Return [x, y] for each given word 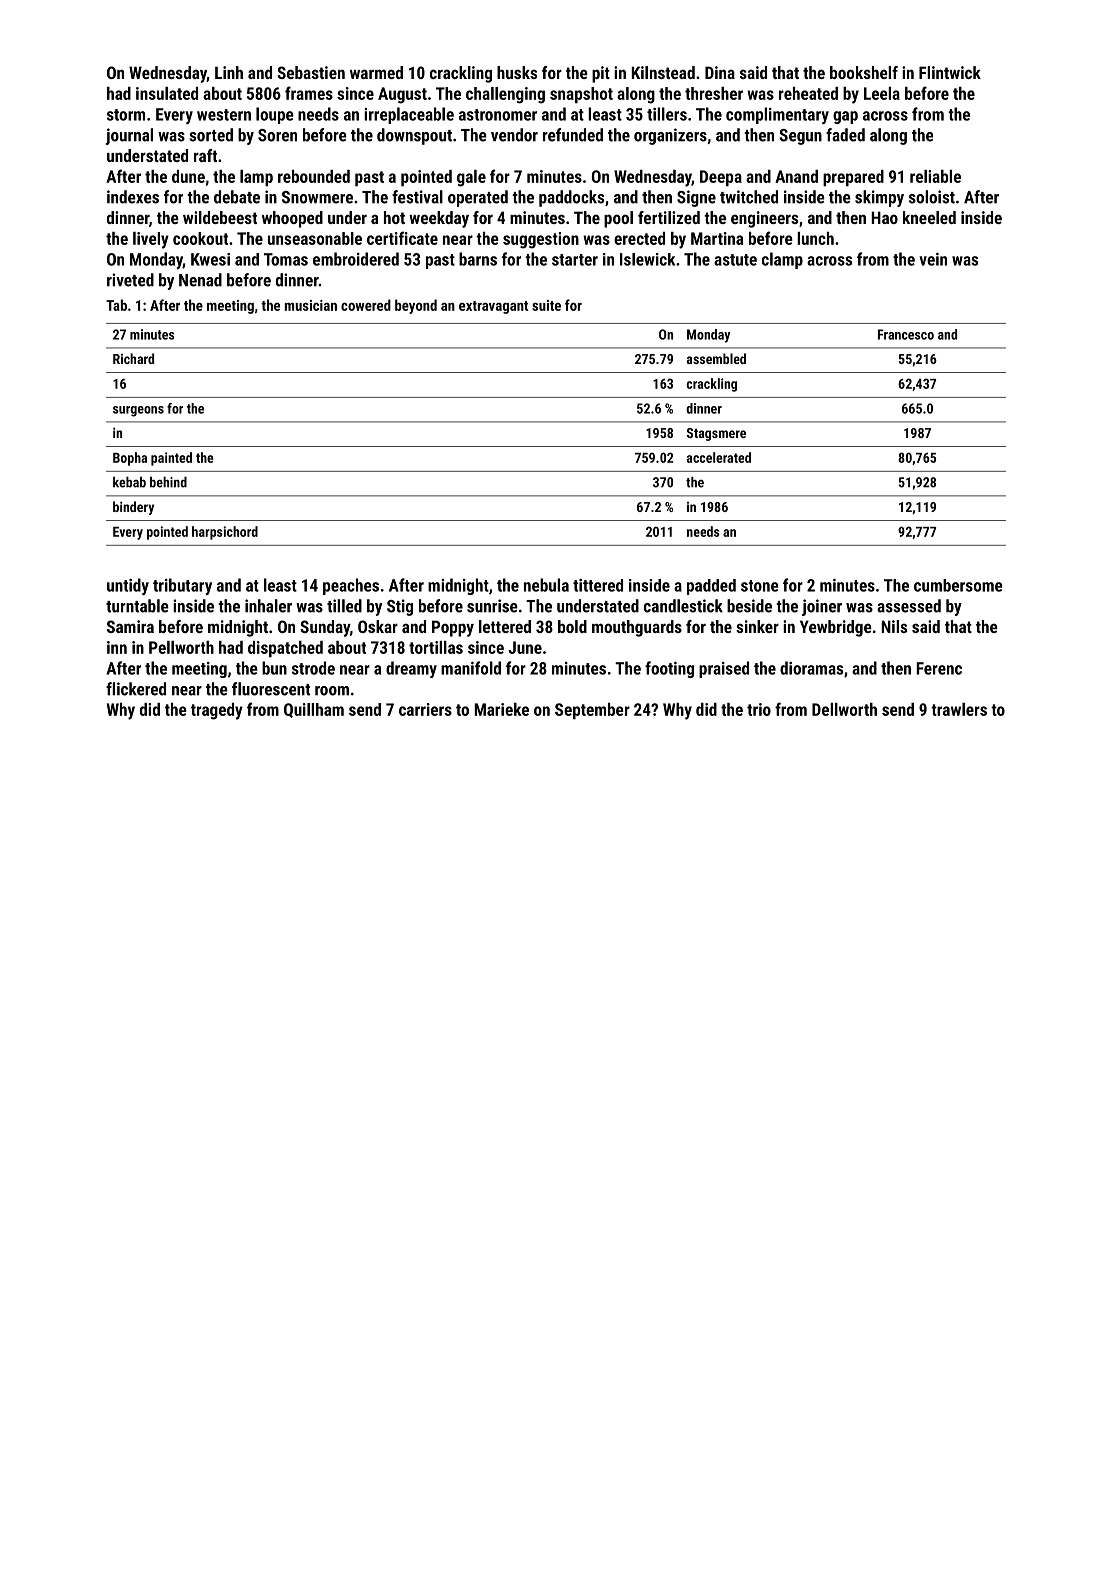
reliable [935, 176]
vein [933, 259]
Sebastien [311, 72]
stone [760, 586]
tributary [182, 586]
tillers [667, 114]
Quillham [314, 710]
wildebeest [220, 217]
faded [845, 135]
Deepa [721, 178]
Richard [133, 358]
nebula [546, 585]
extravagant [493, 307]
